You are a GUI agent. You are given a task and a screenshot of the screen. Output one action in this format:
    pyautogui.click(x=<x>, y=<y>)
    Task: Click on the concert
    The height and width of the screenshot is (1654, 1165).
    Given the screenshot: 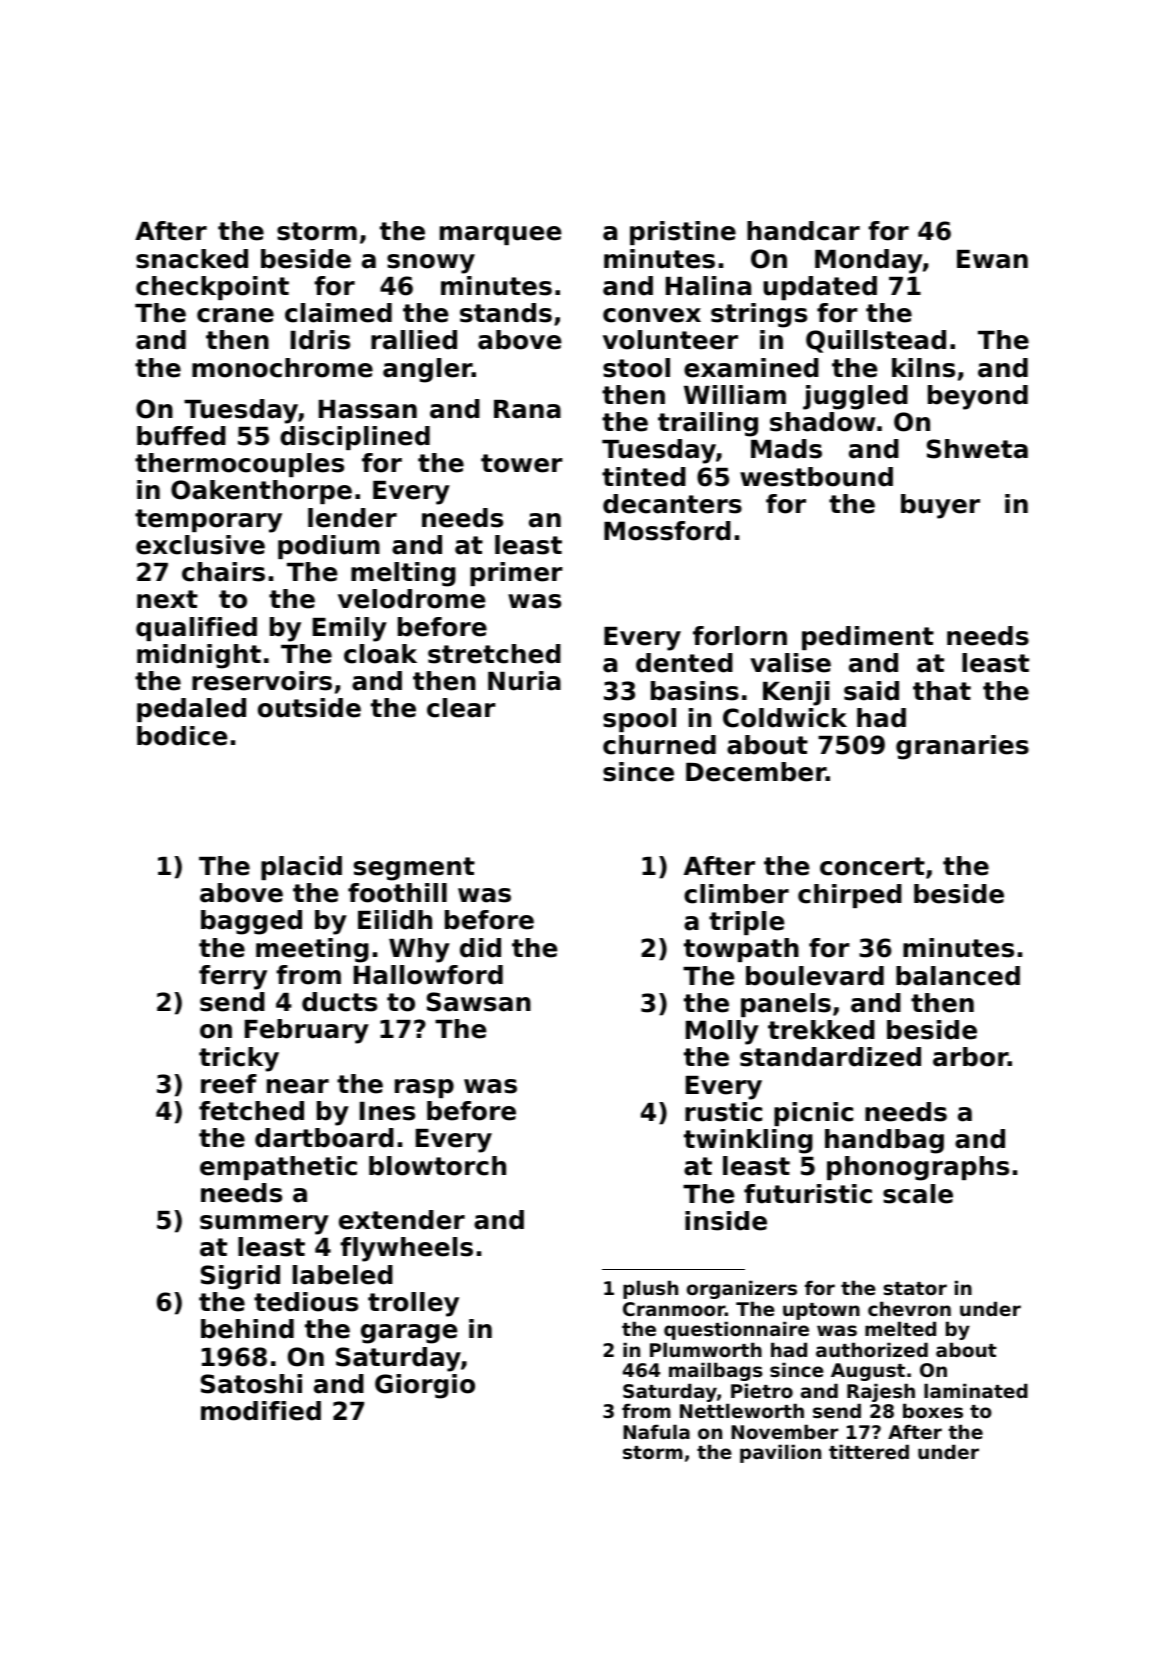 What is the action you would take?
    pyautogui.click(x=872, y=866)
